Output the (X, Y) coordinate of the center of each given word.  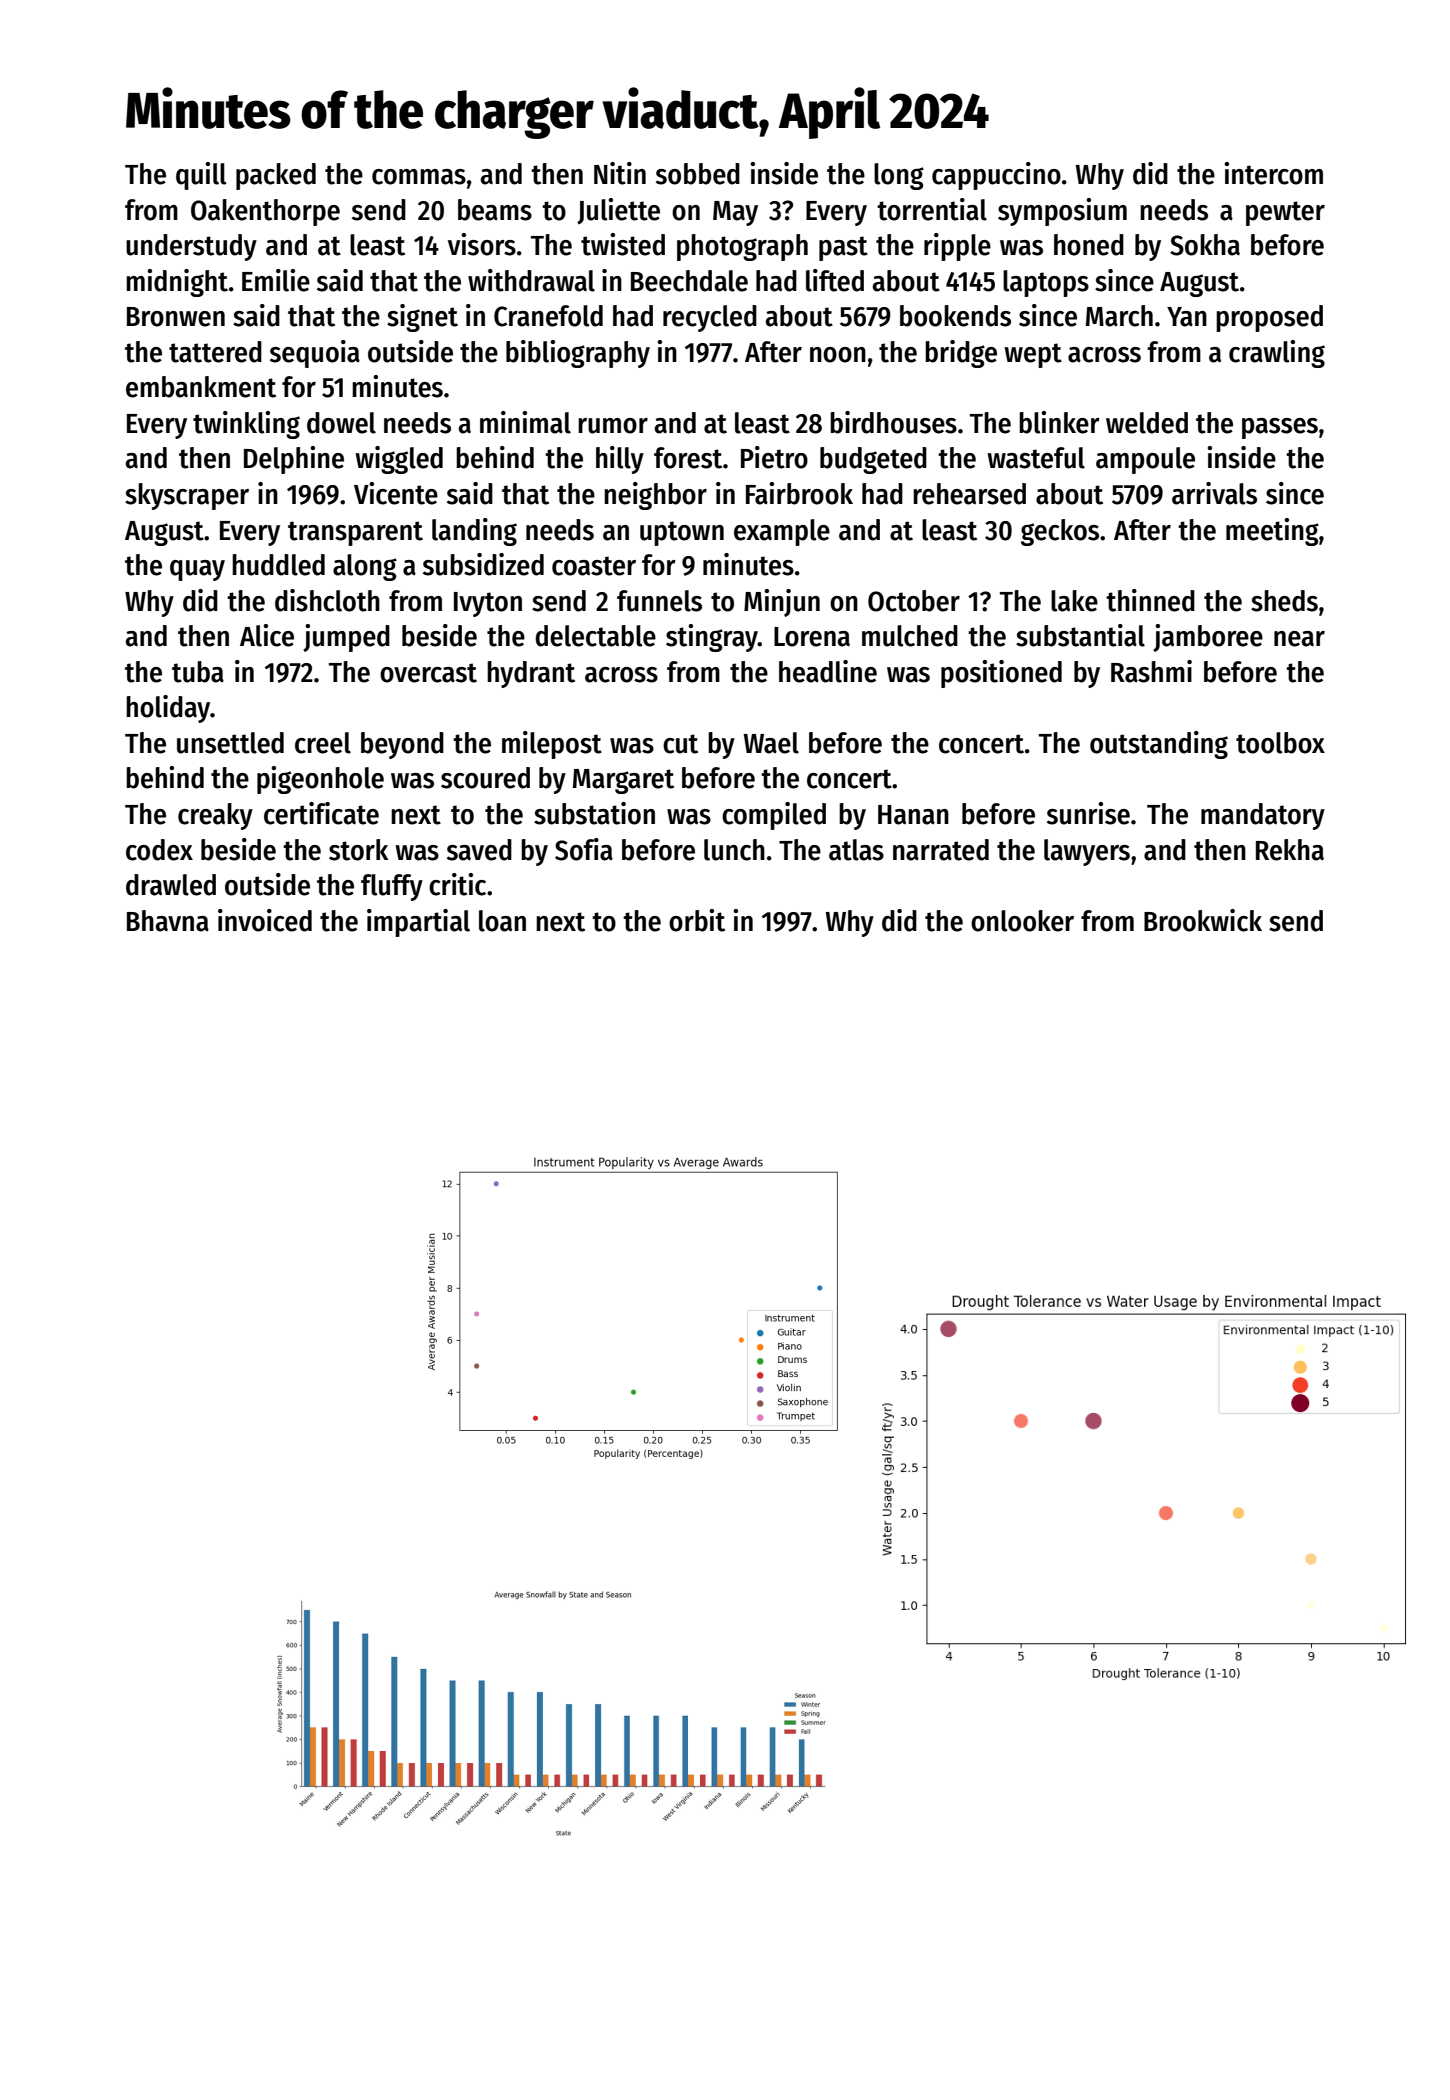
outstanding (1159, 745)
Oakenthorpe (265, 212)
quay (197, 570)
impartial (418, 923)
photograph (742, 247)
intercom (1273, 173)
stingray (712, 638)
